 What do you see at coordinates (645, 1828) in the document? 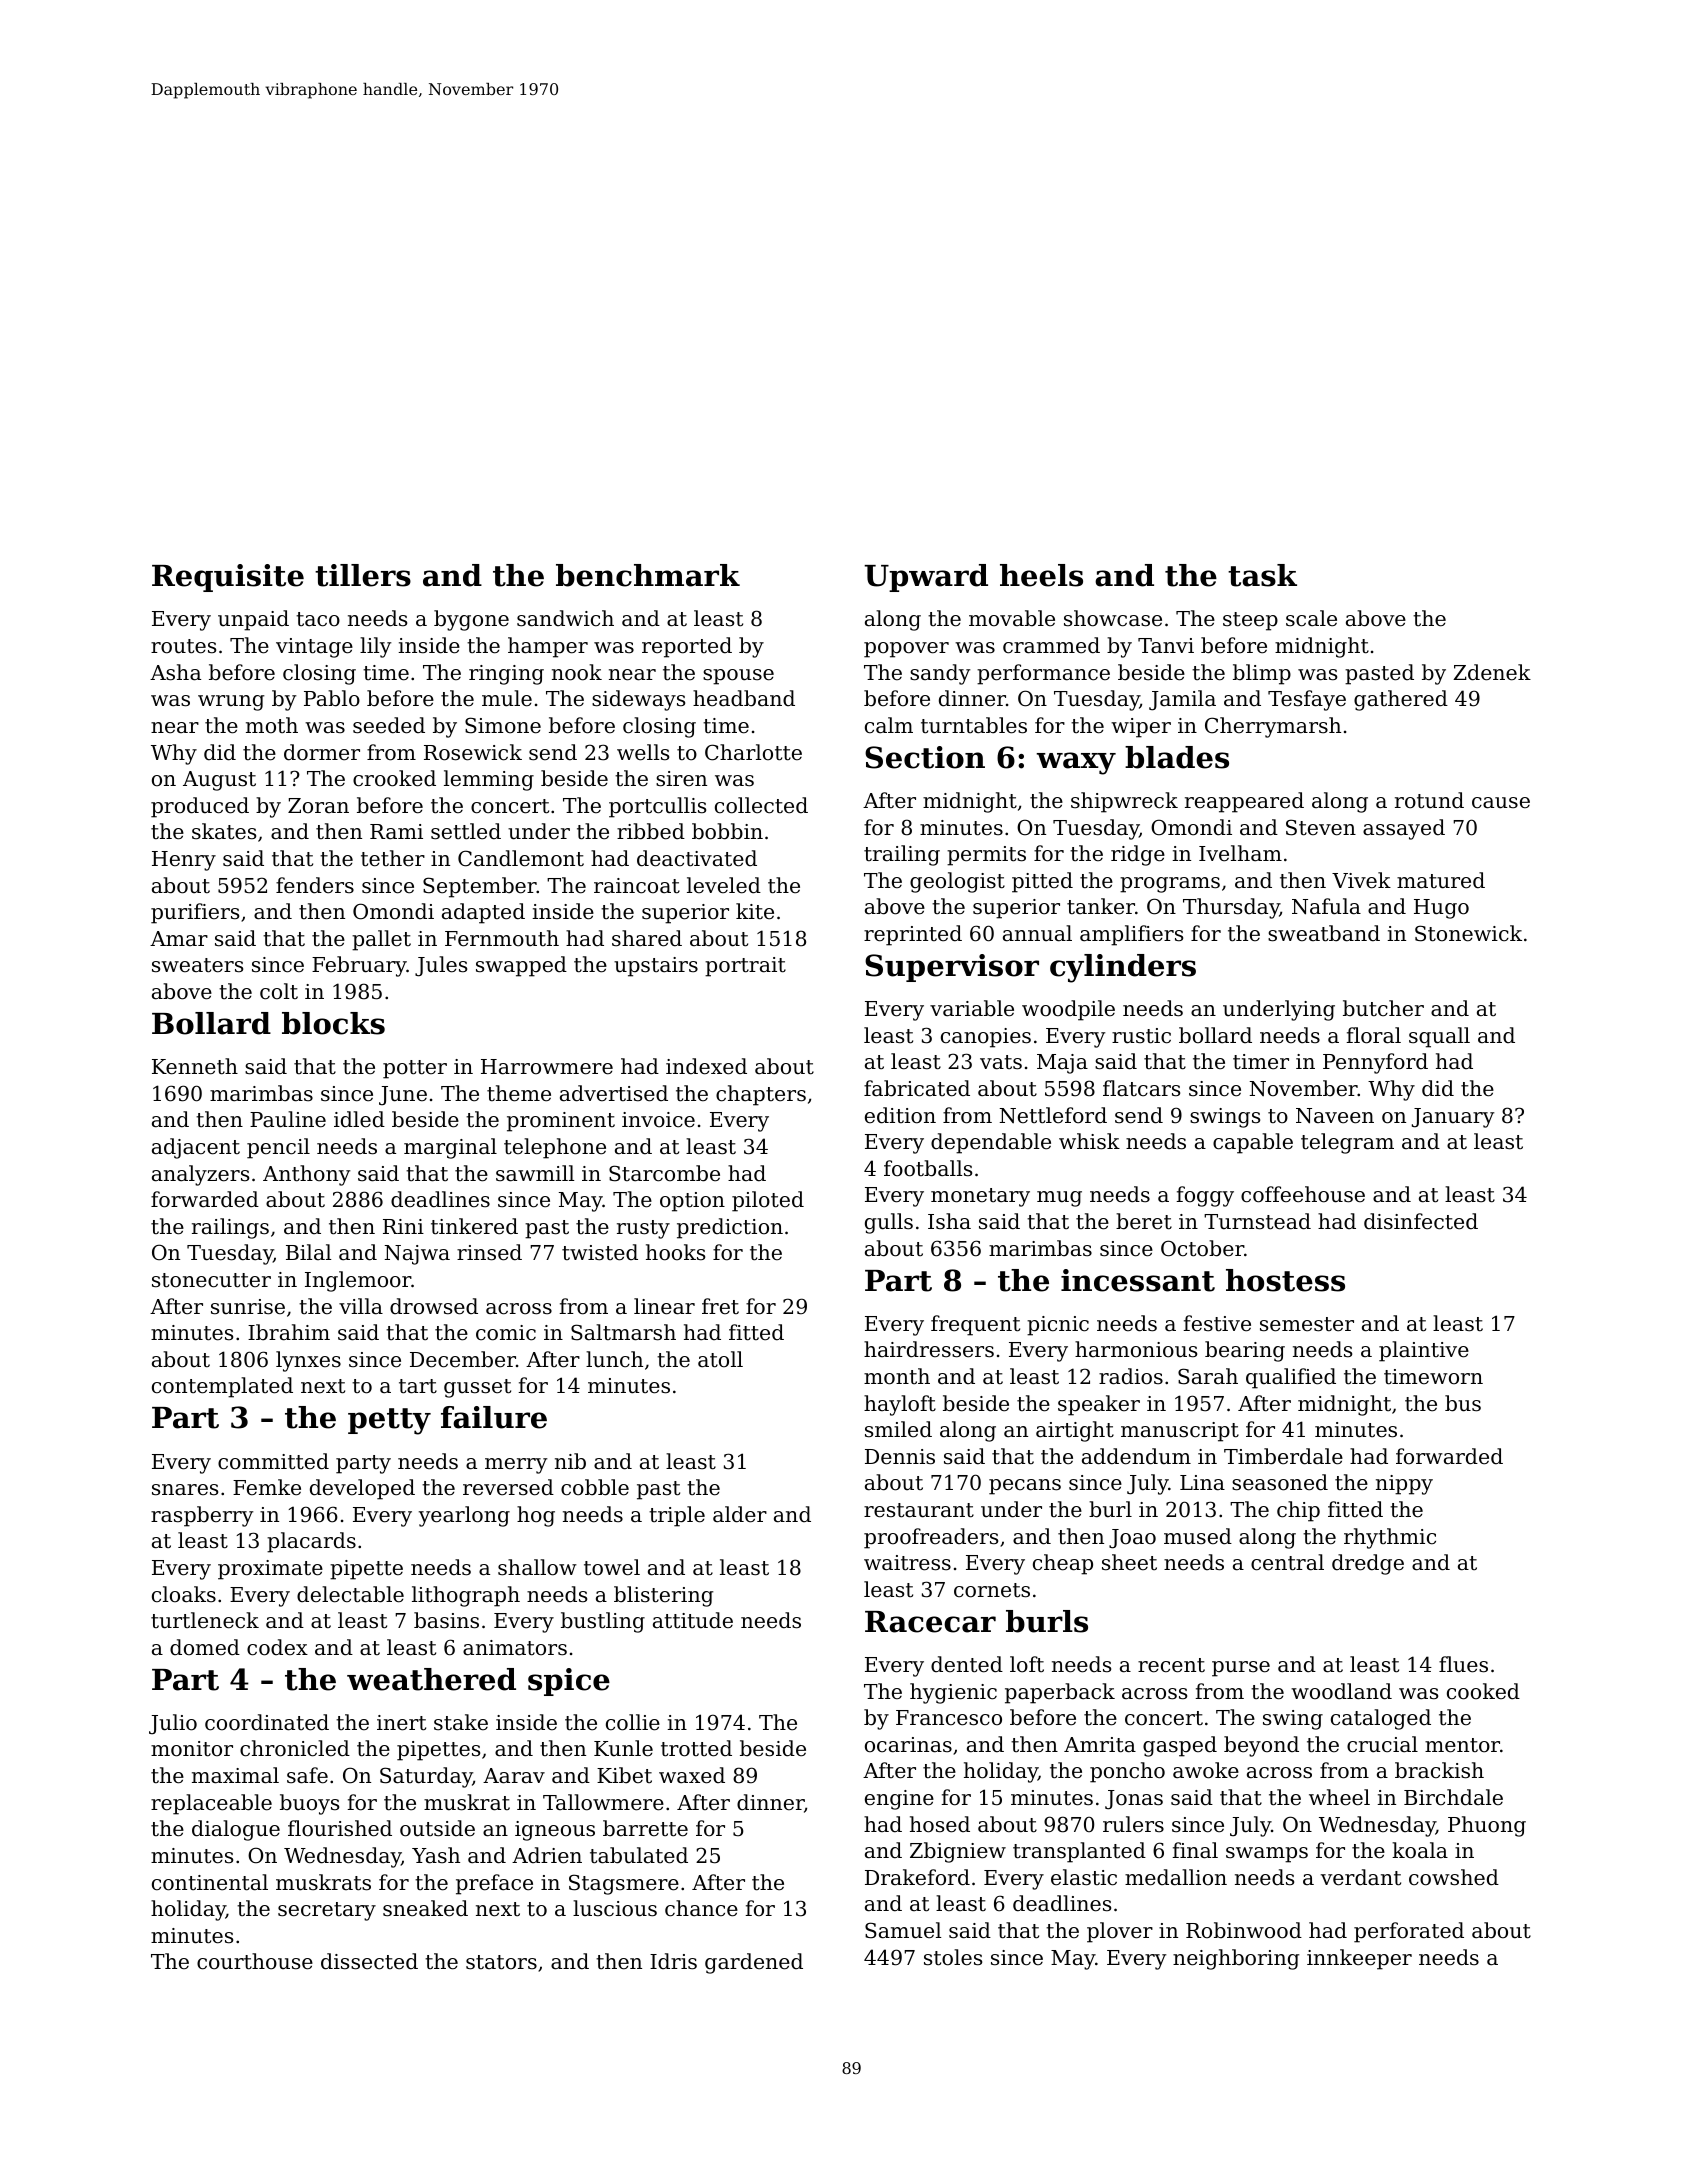
I see `barrette` at bounding box center [645, 1828].
